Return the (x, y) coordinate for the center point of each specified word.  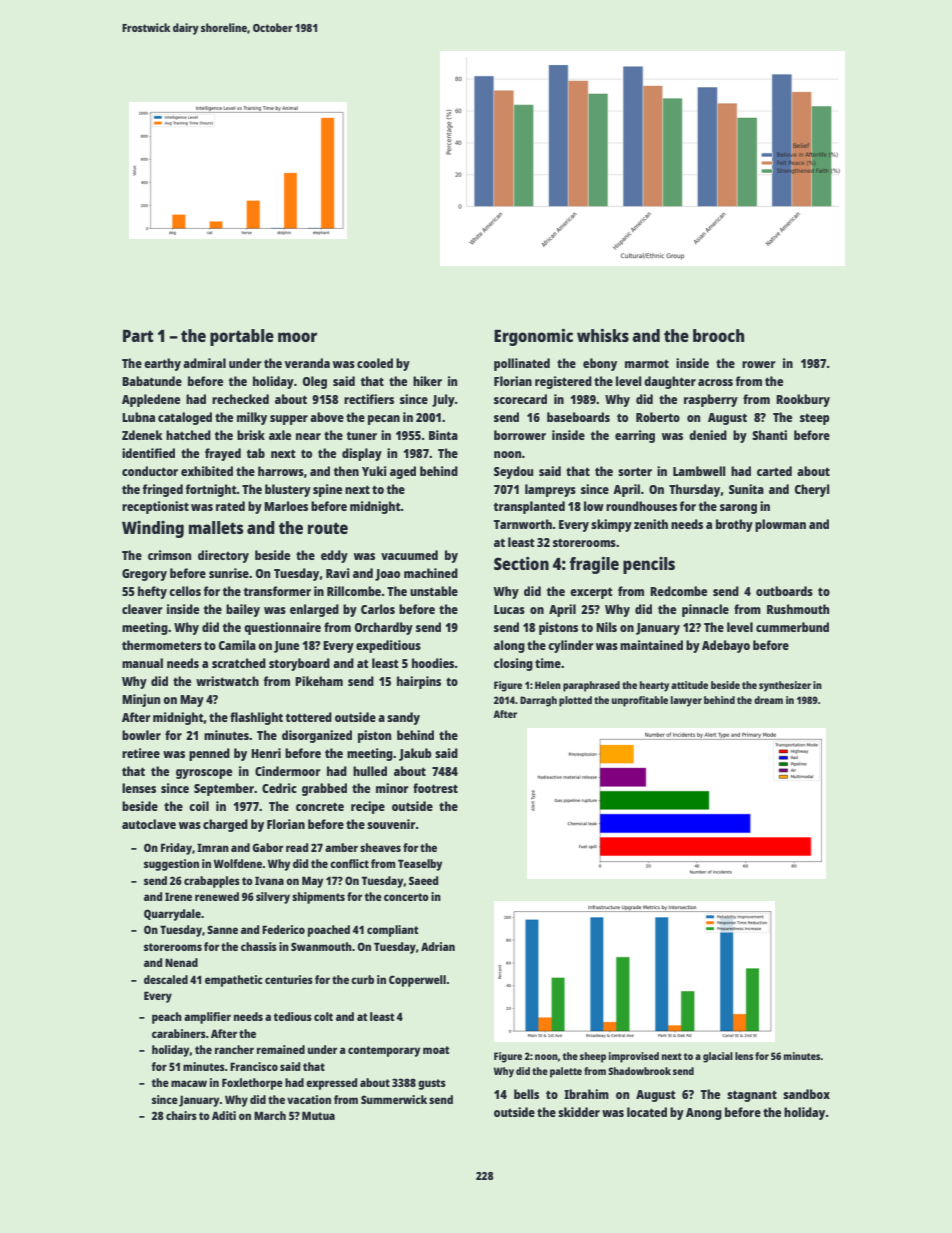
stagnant (752, 1096)
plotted (575, 701)
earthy (162, 364)
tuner (362, 436)
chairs (181, 1115)
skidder (579, 1112)
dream (768, 700)
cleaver (142, 609)
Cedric (279, 788)
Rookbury (803, 400)
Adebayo (726, 646)
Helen (548, 685)
